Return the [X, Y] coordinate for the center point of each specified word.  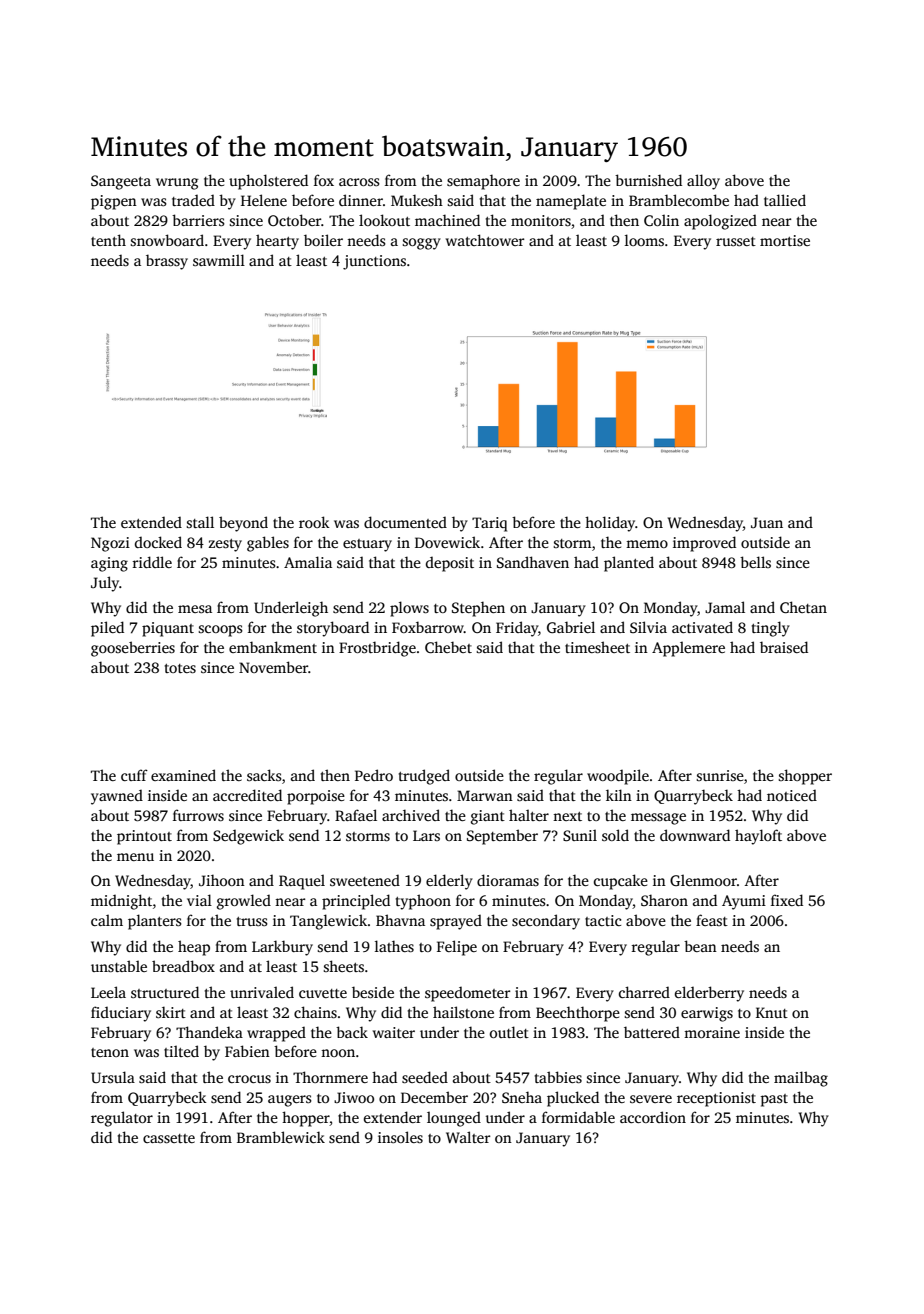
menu [135, 857]
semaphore [483, 182]
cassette [169, 1138]
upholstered [268, 182]
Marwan [485, 795]
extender [393, 1117]
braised [784, 647]
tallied [785, 200]
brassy [167, 262]
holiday [610, 524]
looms [644, 240]
